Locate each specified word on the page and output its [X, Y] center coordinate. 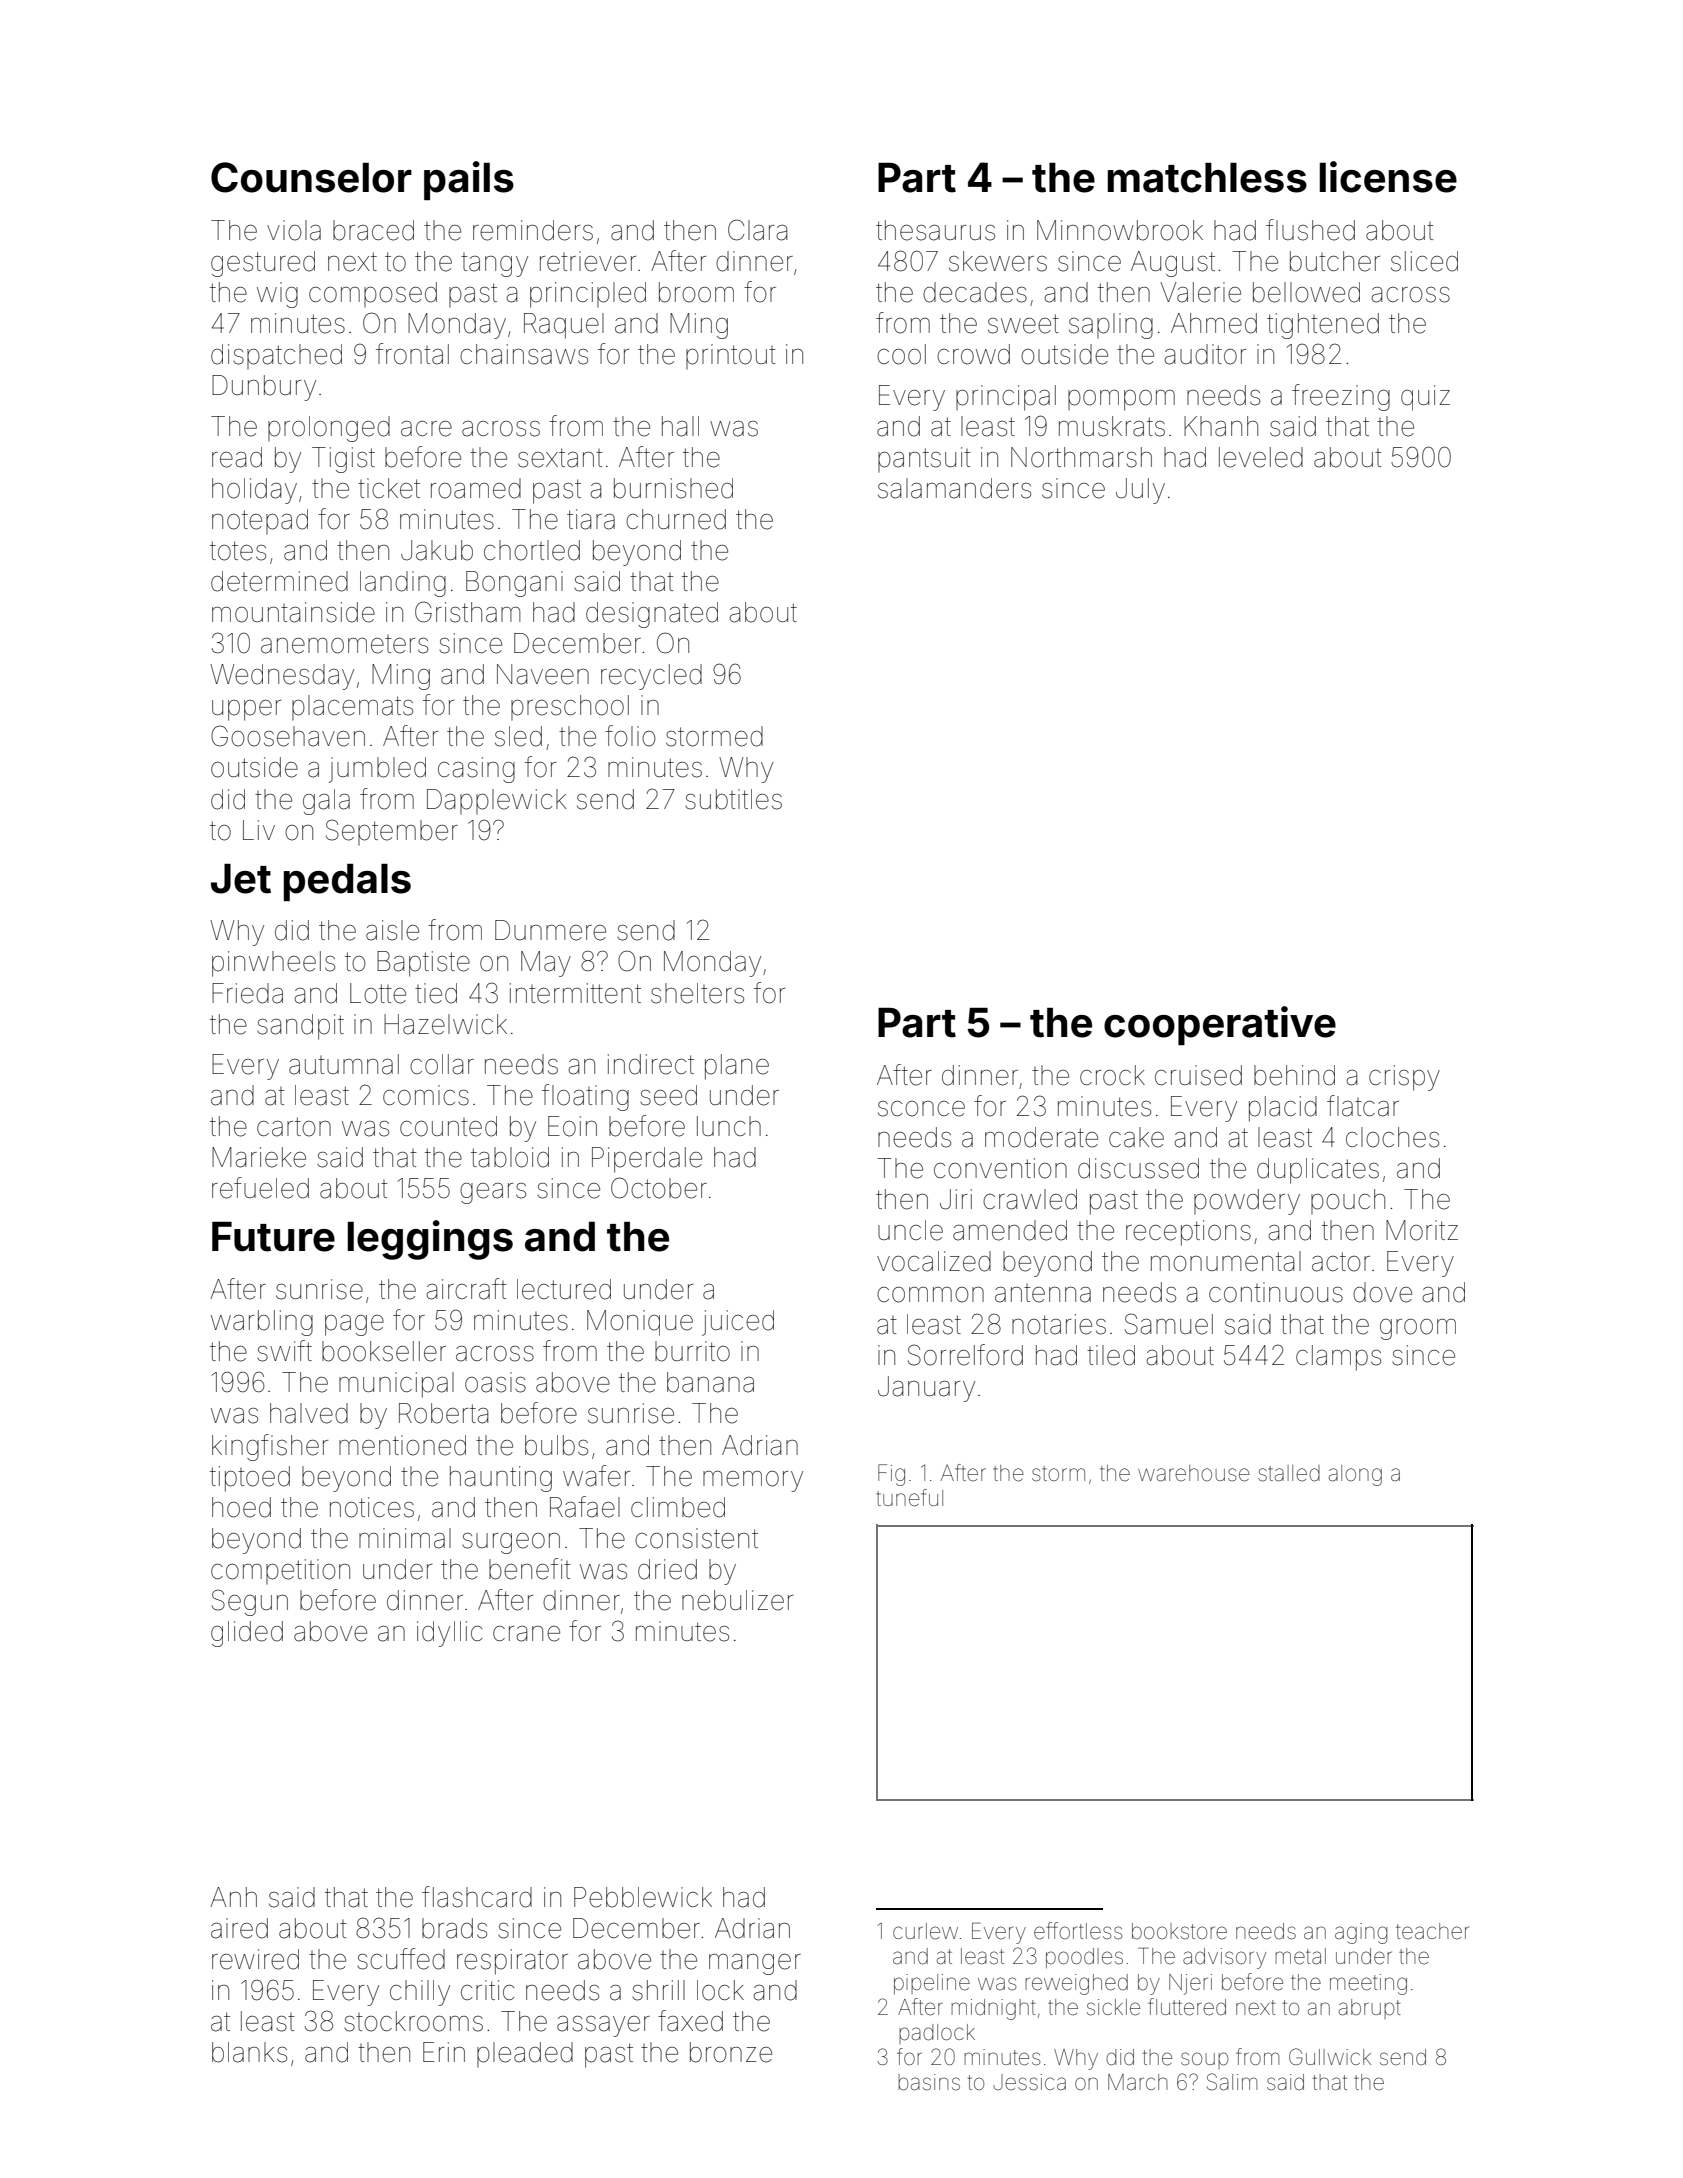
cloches [1392, 1137]
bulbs [556, 1445]
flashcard [477, 1897]
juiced [738, 1323]
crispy [1404, 1078]
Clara [757, 230]
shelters [697, 993]
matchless [1207, 178]
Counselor [311, 177]
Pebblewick [643, 1897]
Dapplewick [496, 801]
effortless [1078, 1931]
